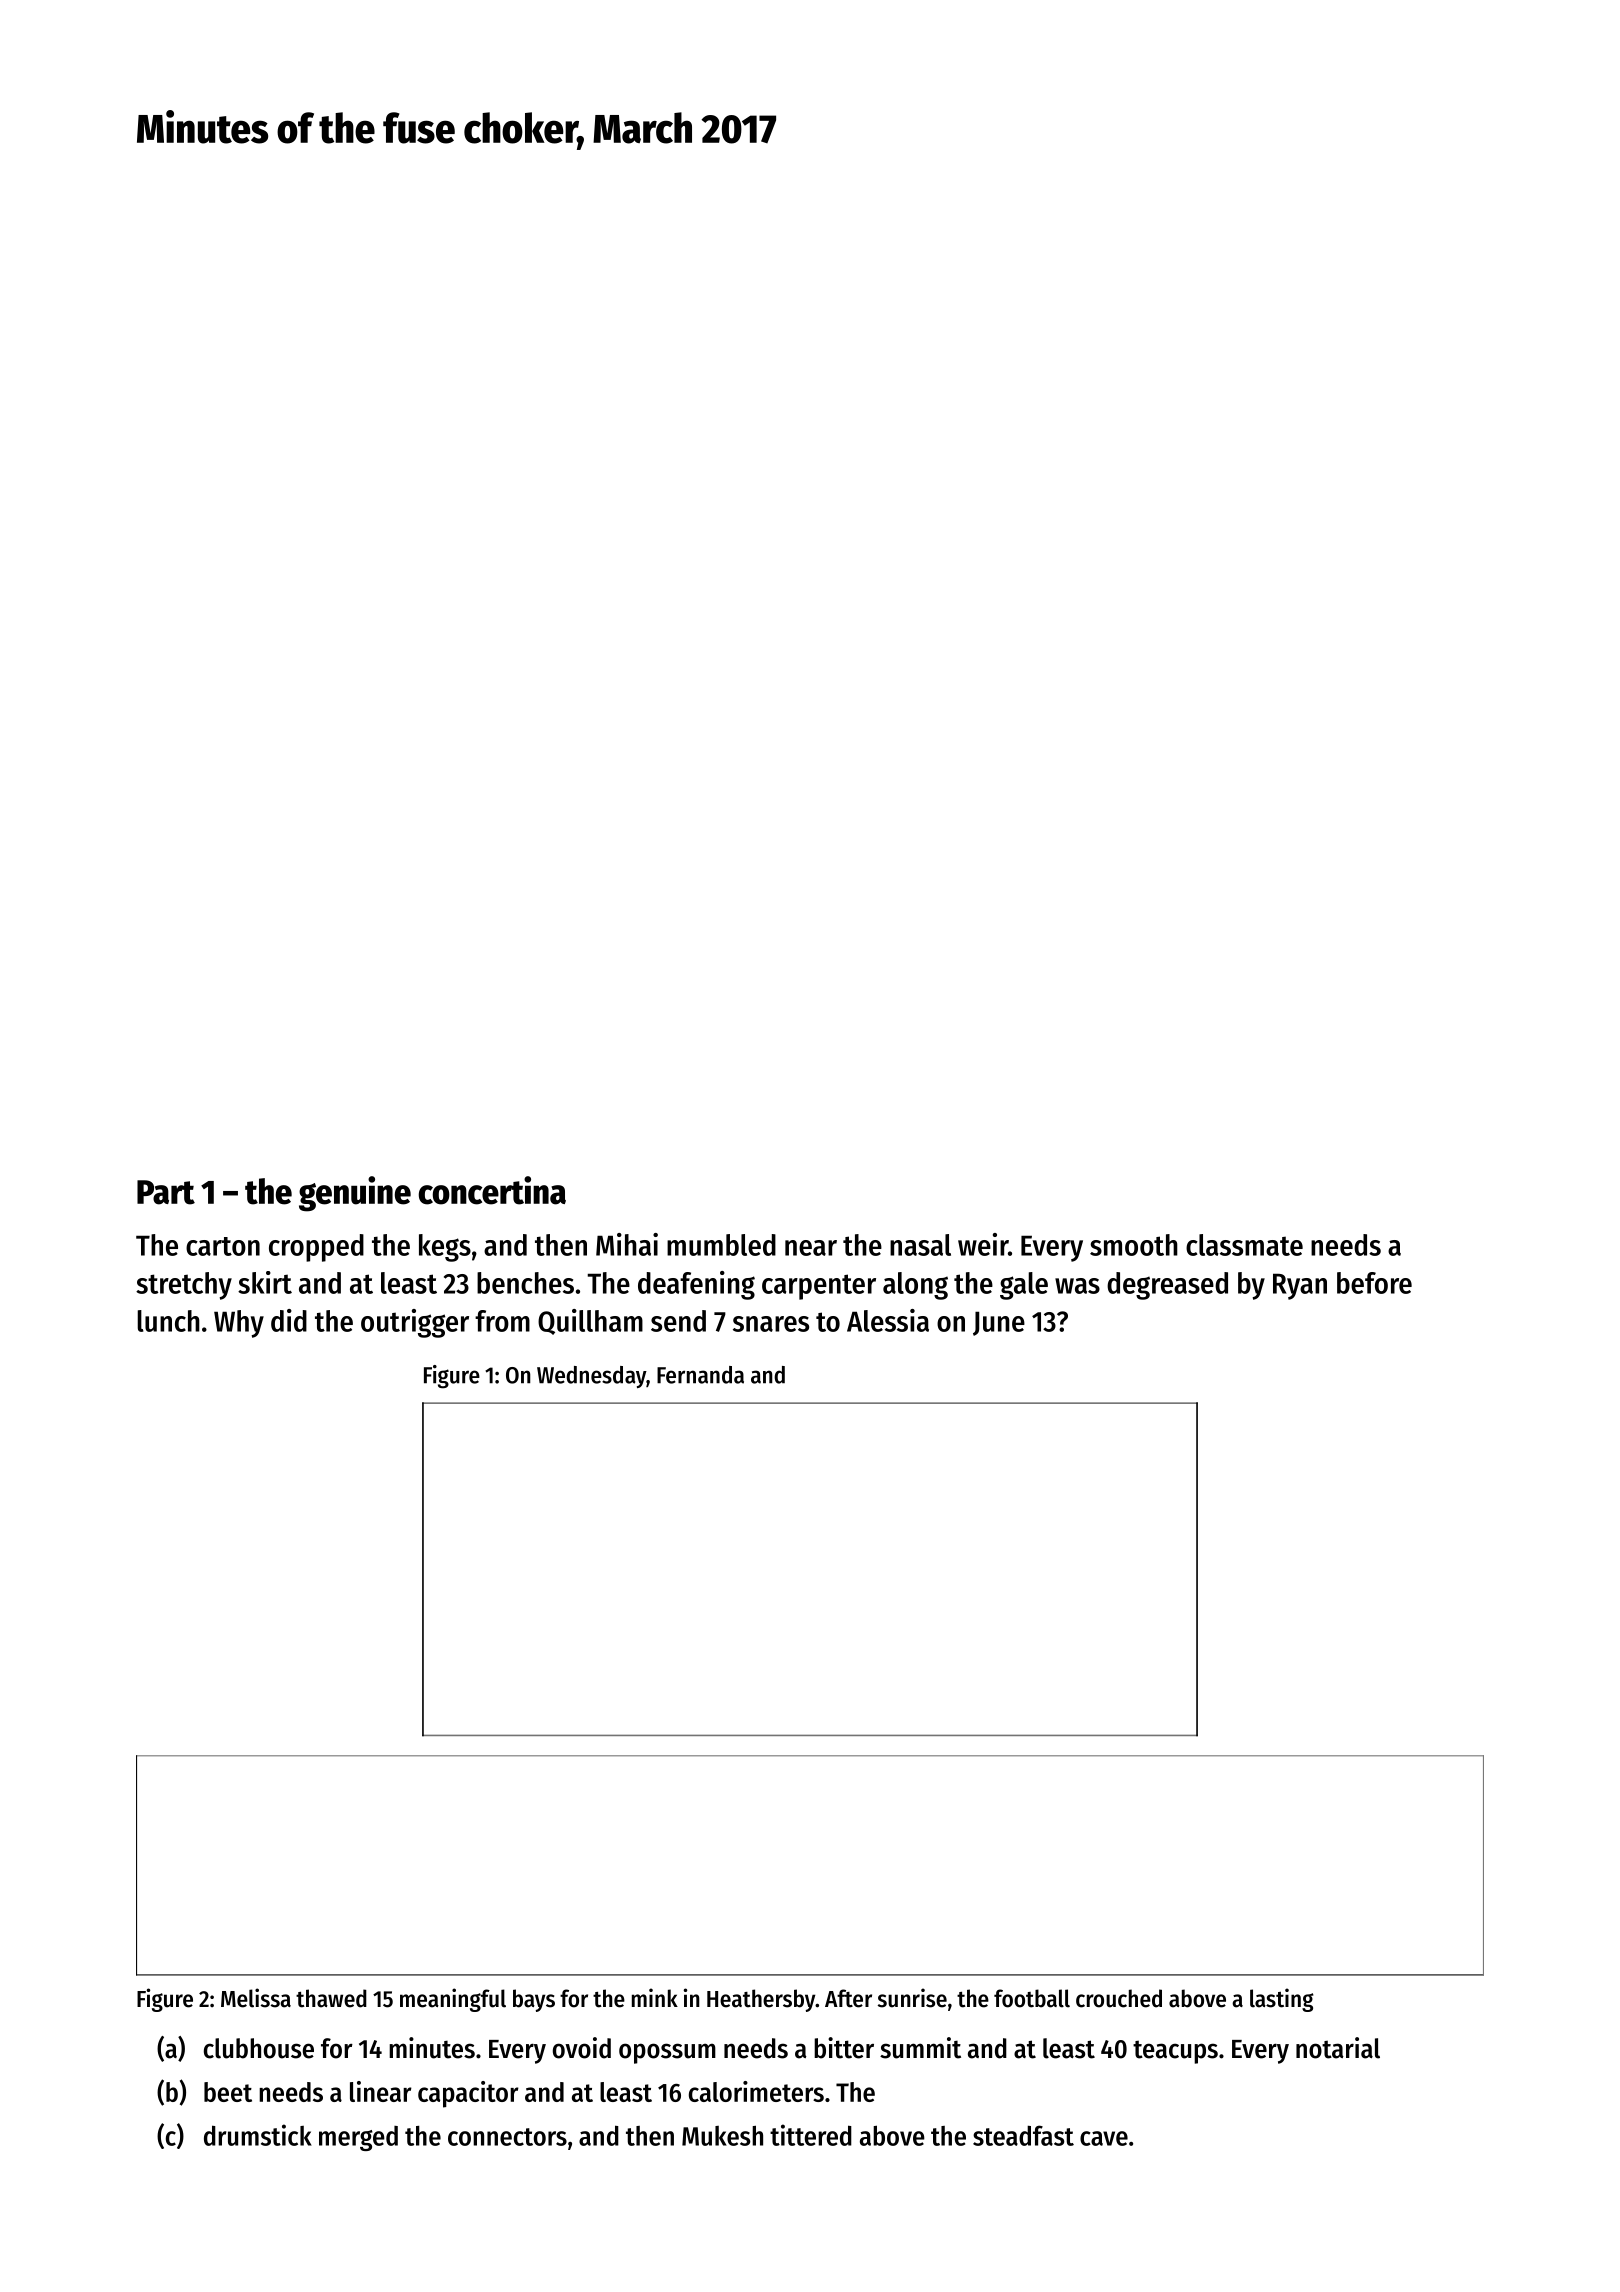  Describe the element at coordinates (1134, 1245) in the image. I see `smooth` at that location.
